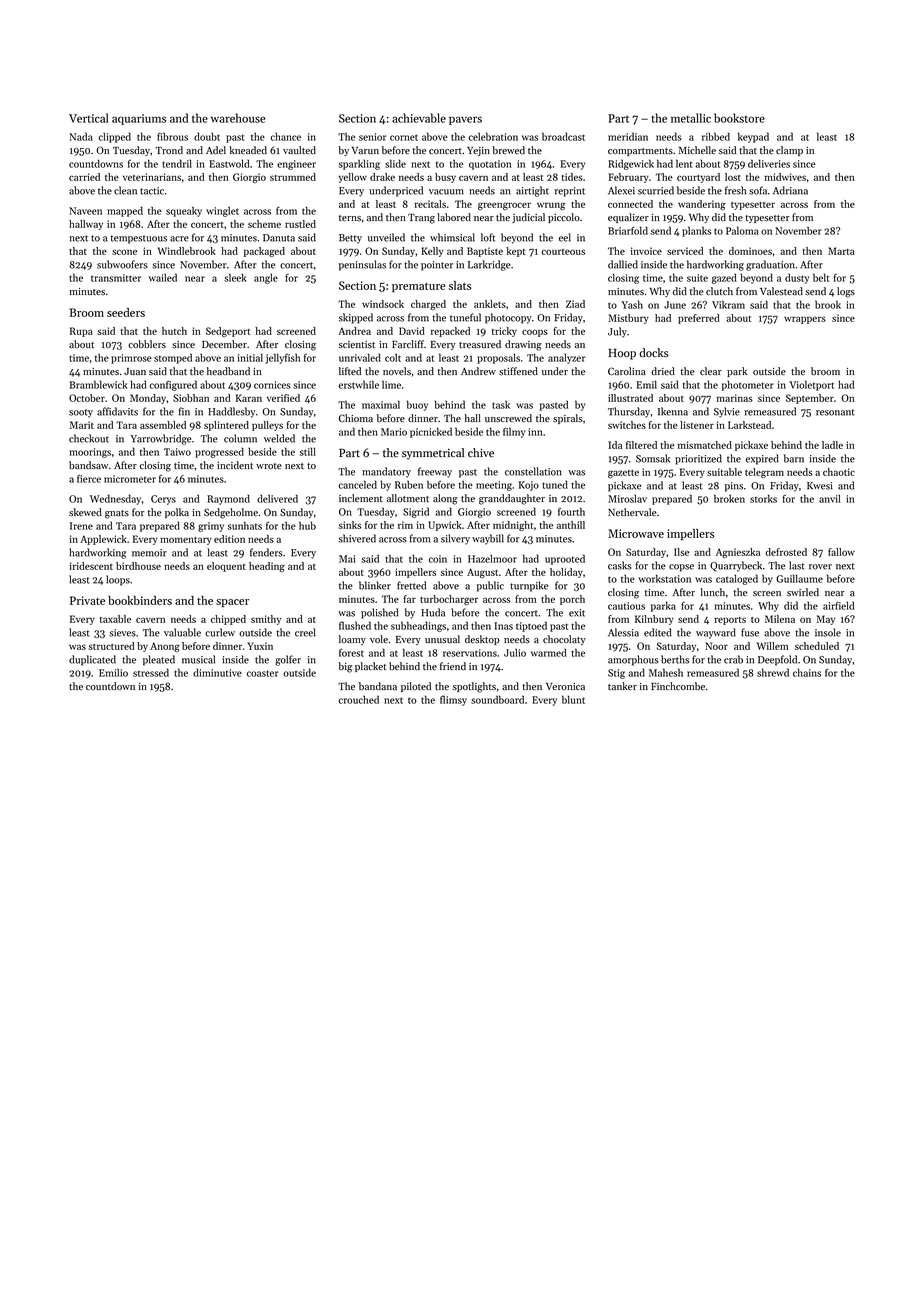  What do you see at coordinates (628, 178) in the screenshot?
I see `February` at bounding box center [628, 178].
